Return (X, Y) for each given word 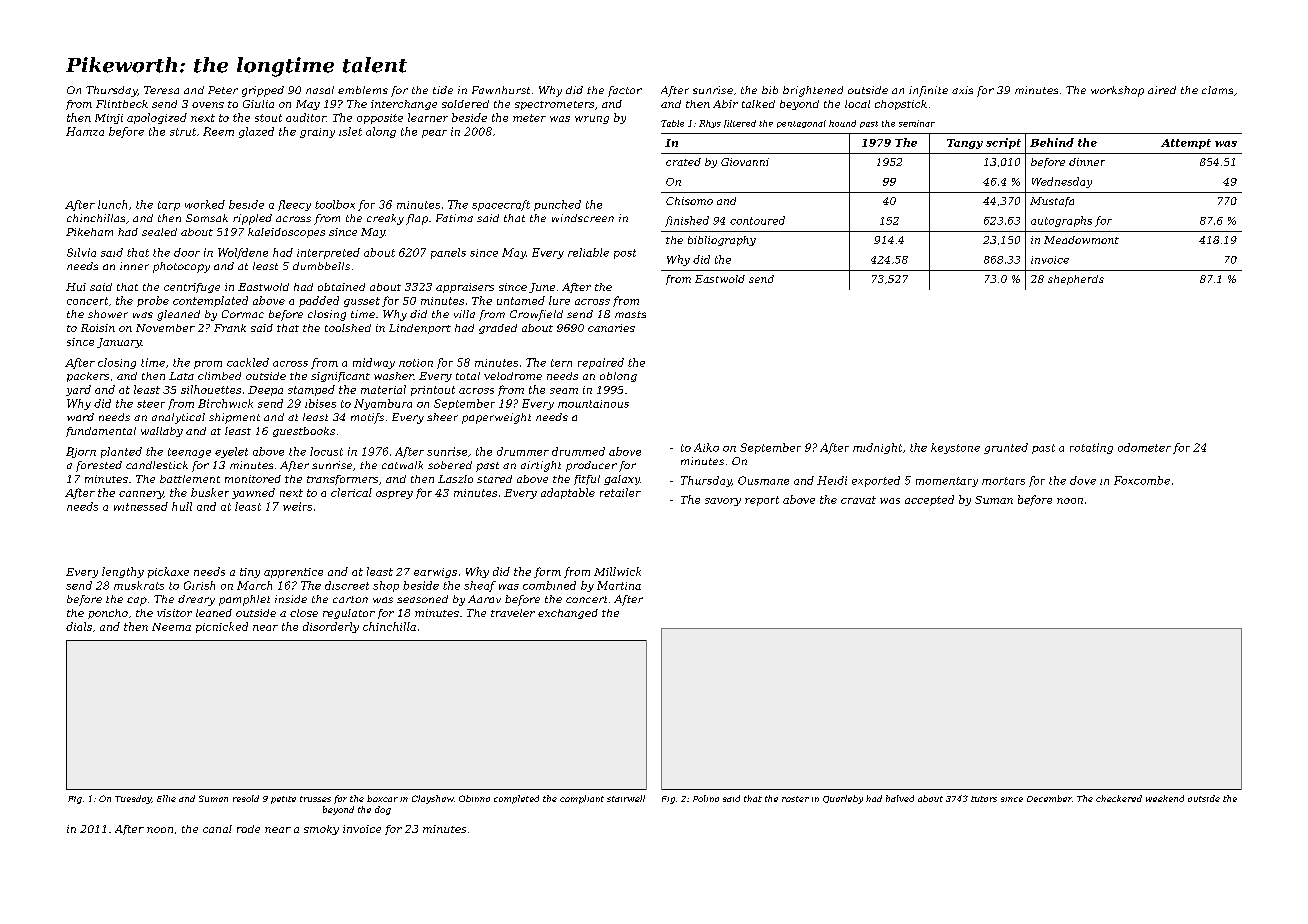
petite (283, 800)
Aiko (706, 447)
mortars (1003, 481)
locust (326, 451)
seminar (917, 123)
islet (350, 131)
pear (434, 134)
